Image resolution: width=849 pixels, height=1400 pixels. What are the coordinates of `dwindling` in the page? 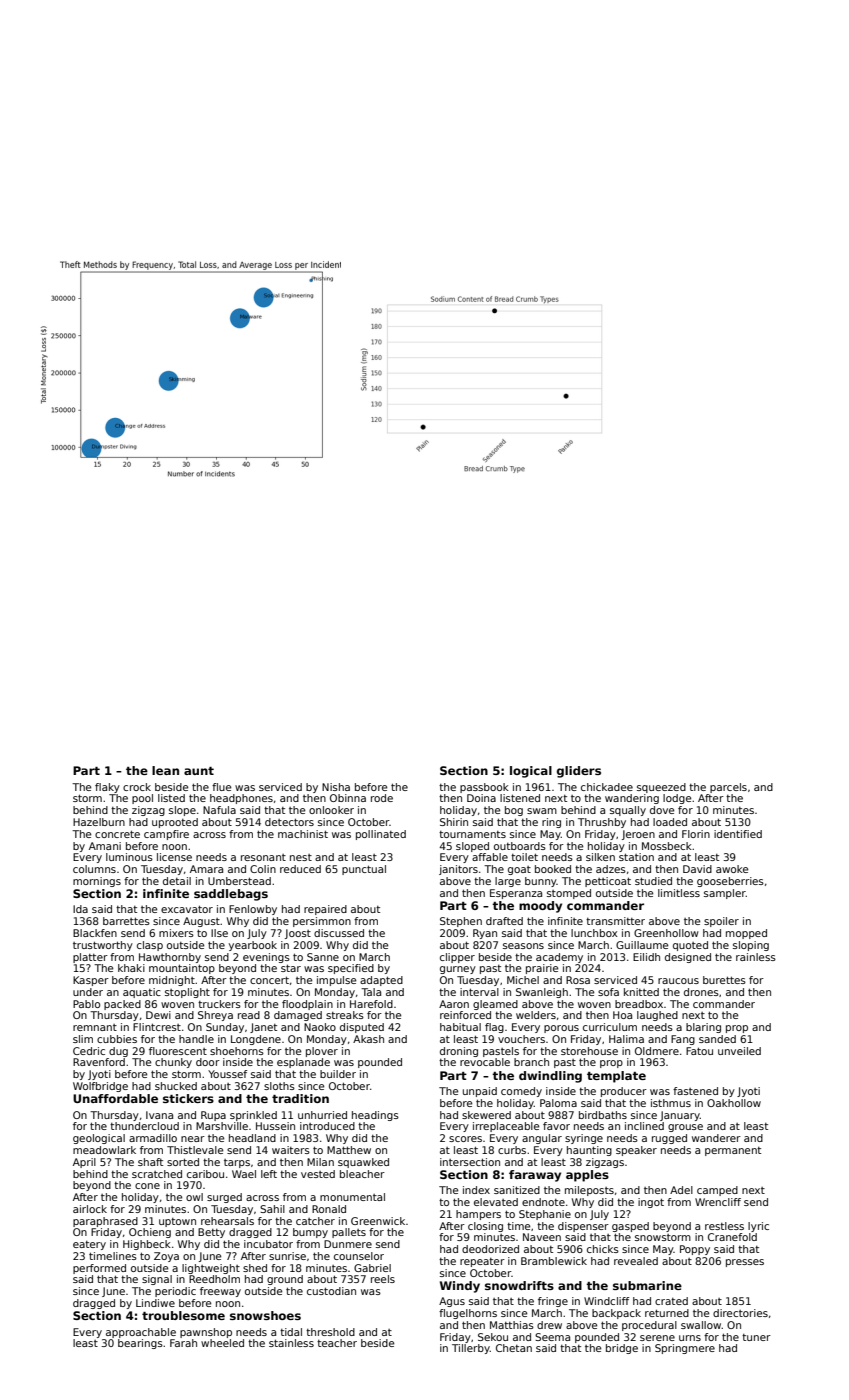 It's located at (550, 1077).
